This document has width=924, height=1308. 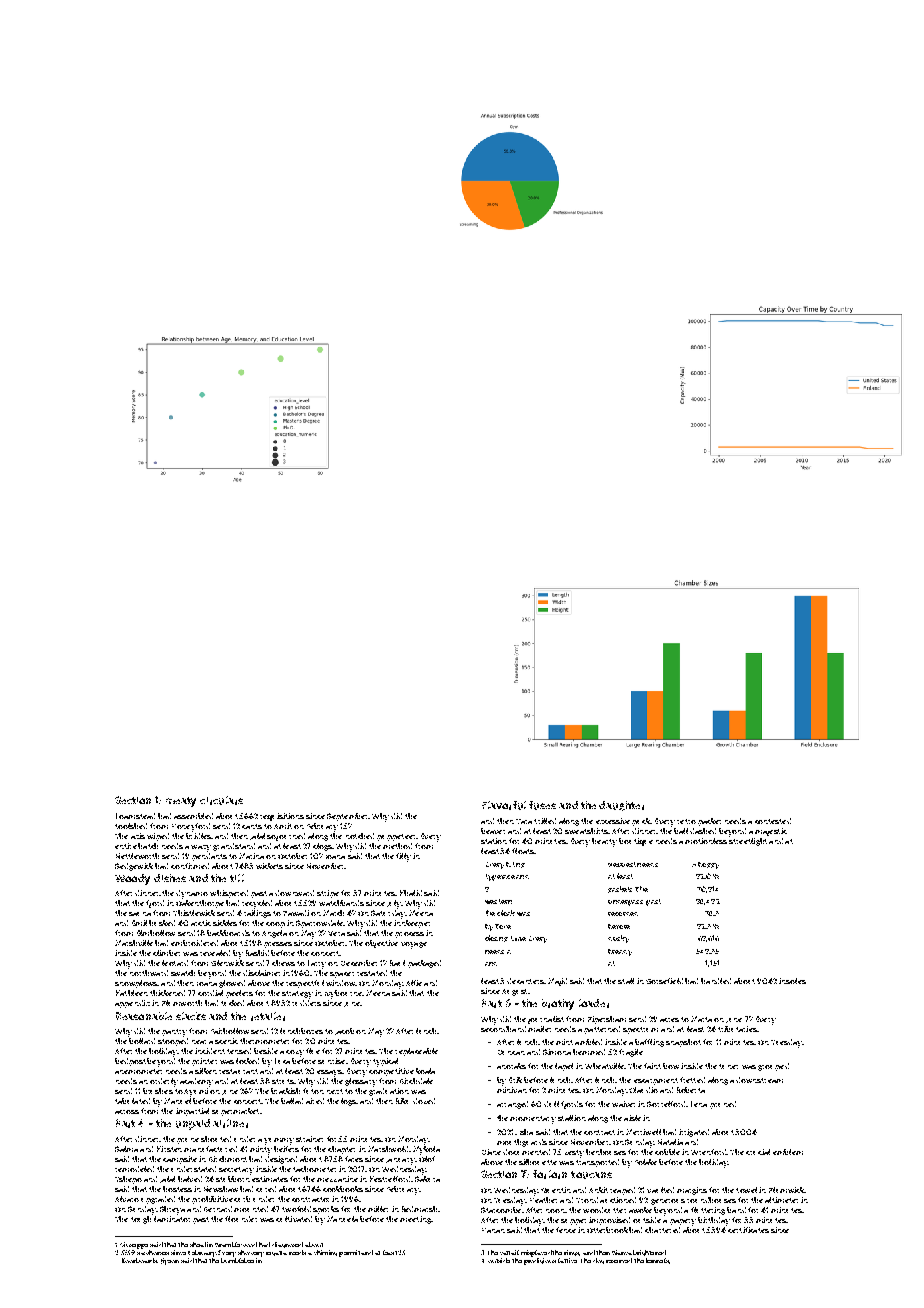 What do you see at coordinates (134, 943) in the document?
I see `Marshville` at bounding box center [134, 943].
